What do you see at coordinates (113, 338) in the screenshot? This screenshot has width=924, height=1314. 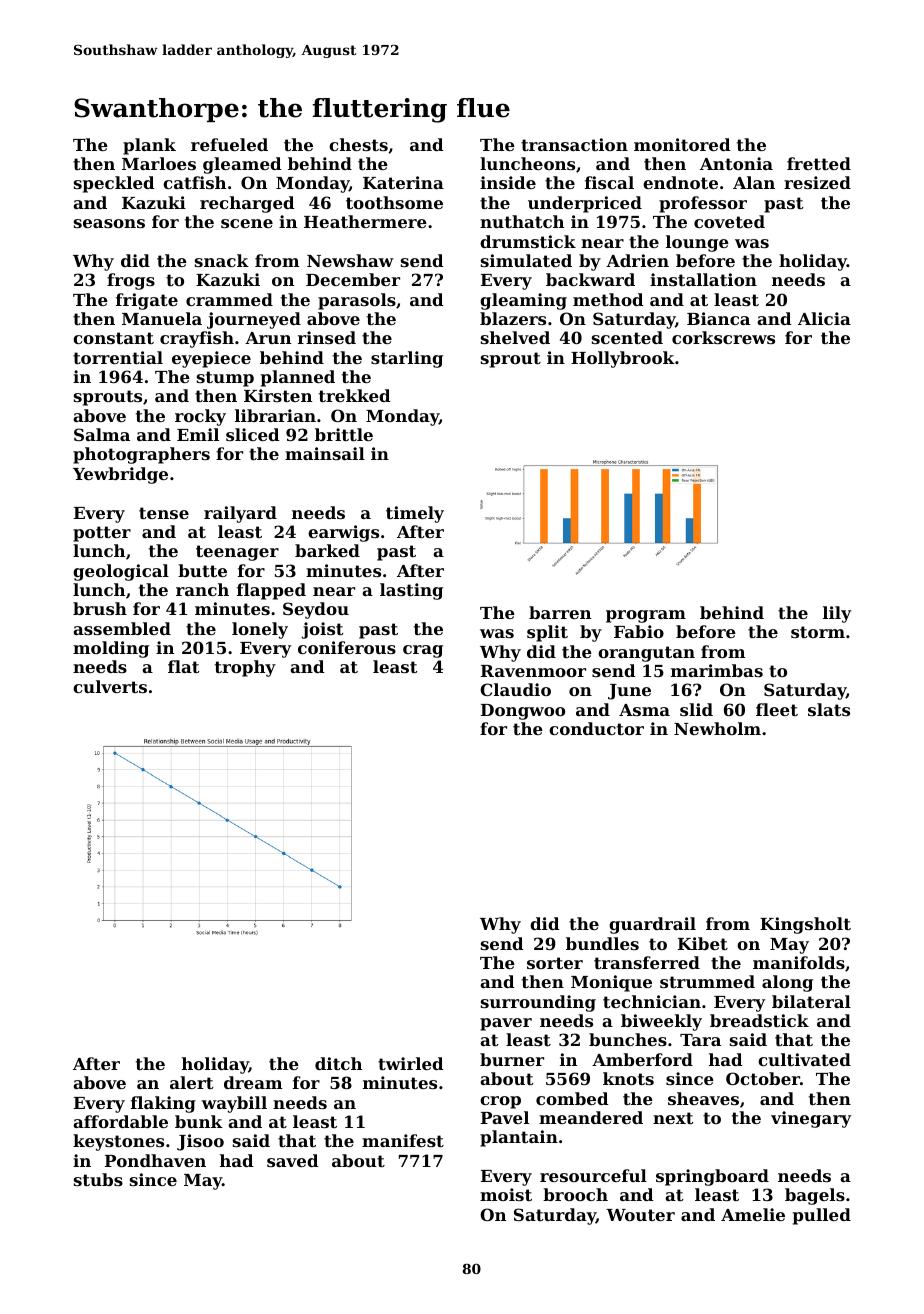 I see `constant` at bounding box center [113, 338].
